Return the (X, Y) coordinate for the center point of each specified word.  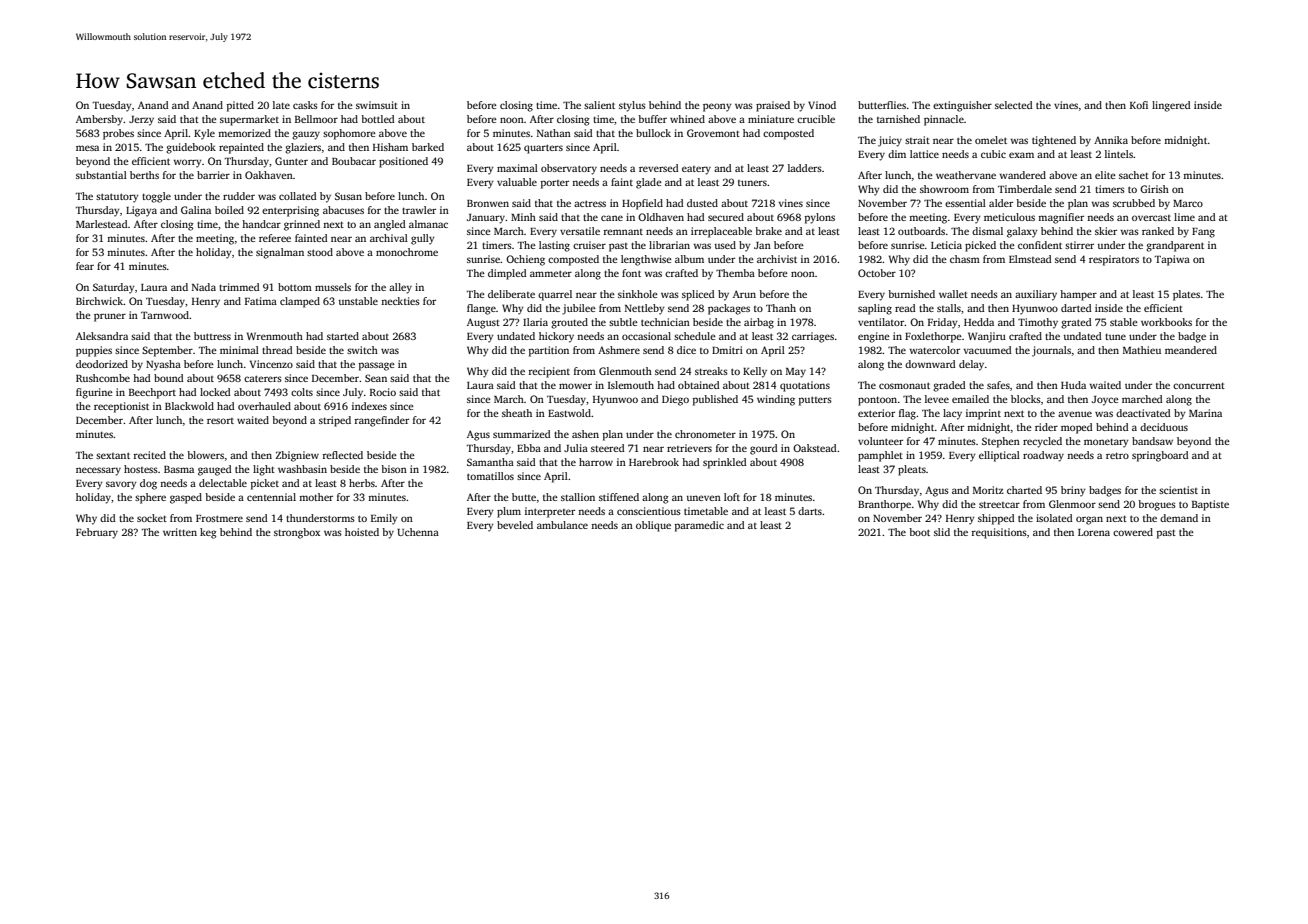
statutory (117, 198)
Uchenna (418, 532)
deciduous (1164, 427)
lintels (1119, 154)
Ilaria (535, 322)
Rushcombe (103, 378)
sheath (517, 413)
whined (687, 119)
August (483, 323)
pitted (240, 106)
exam (1021, 155)
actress (590, 203)
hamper (1078, 295)
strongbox (297, 533)
